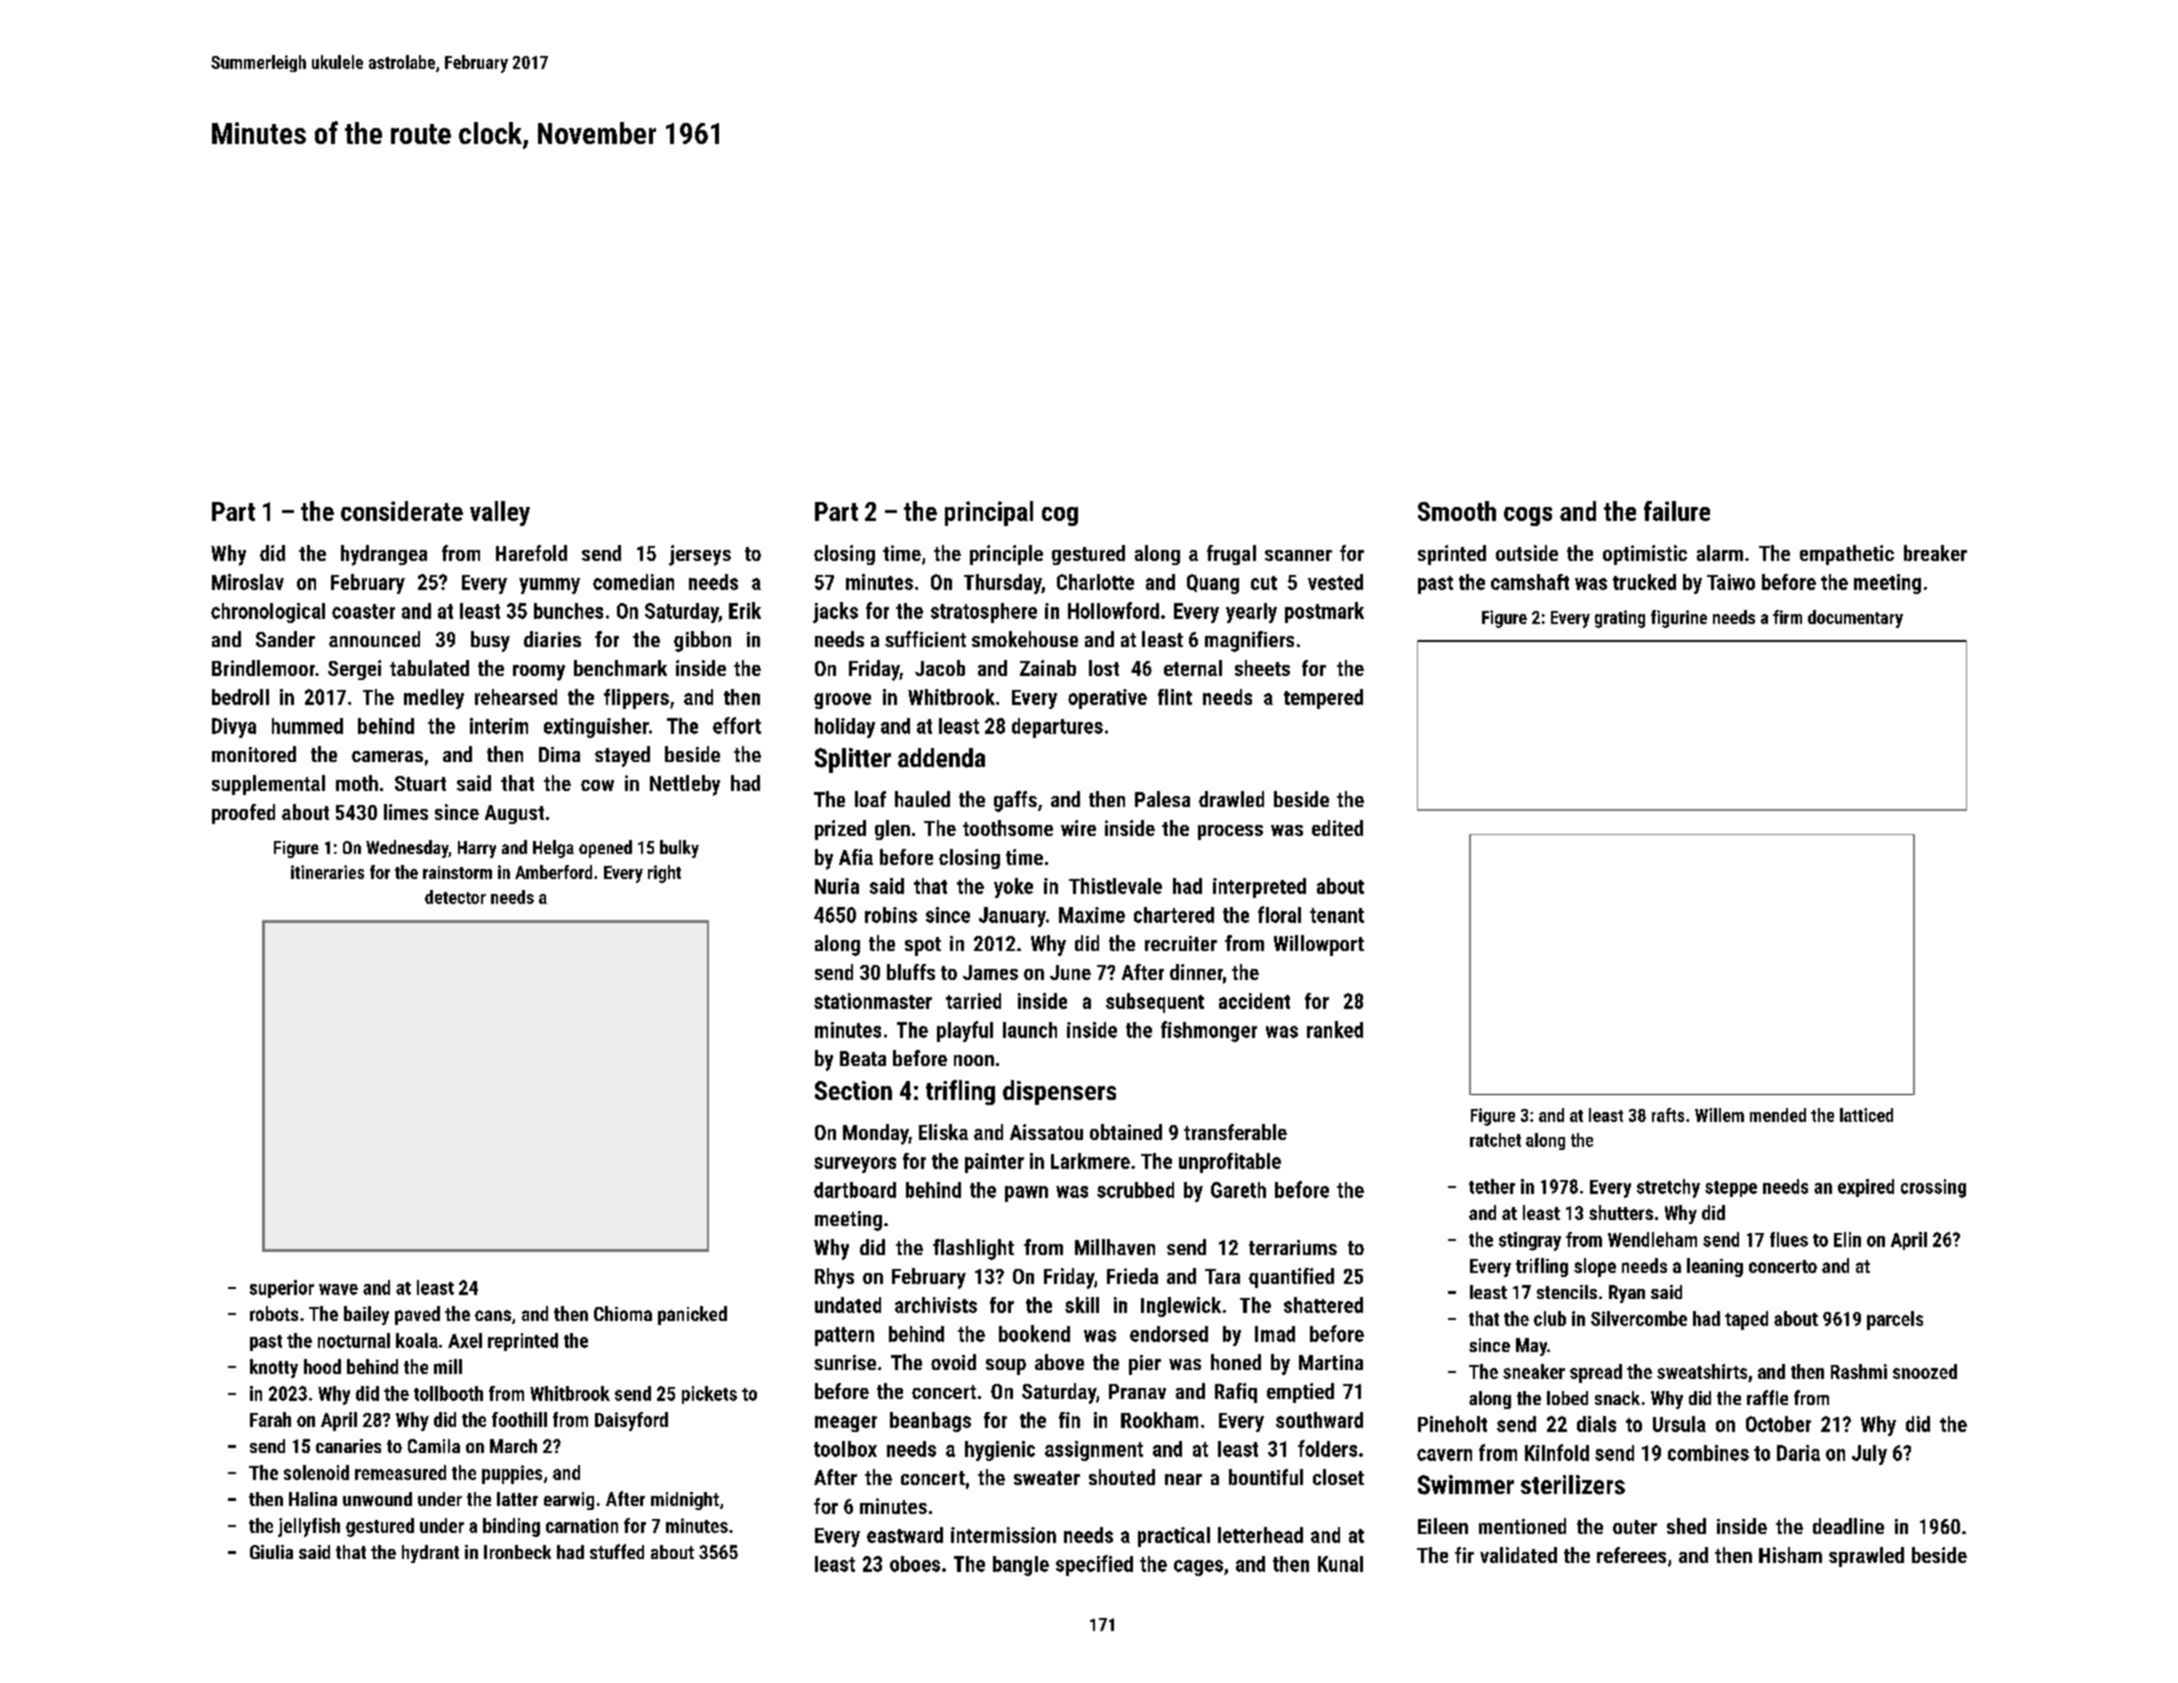  What do you see at coordinates (1337, 828) in the image?
I see `edited` at bounding box center [1337, 828].
